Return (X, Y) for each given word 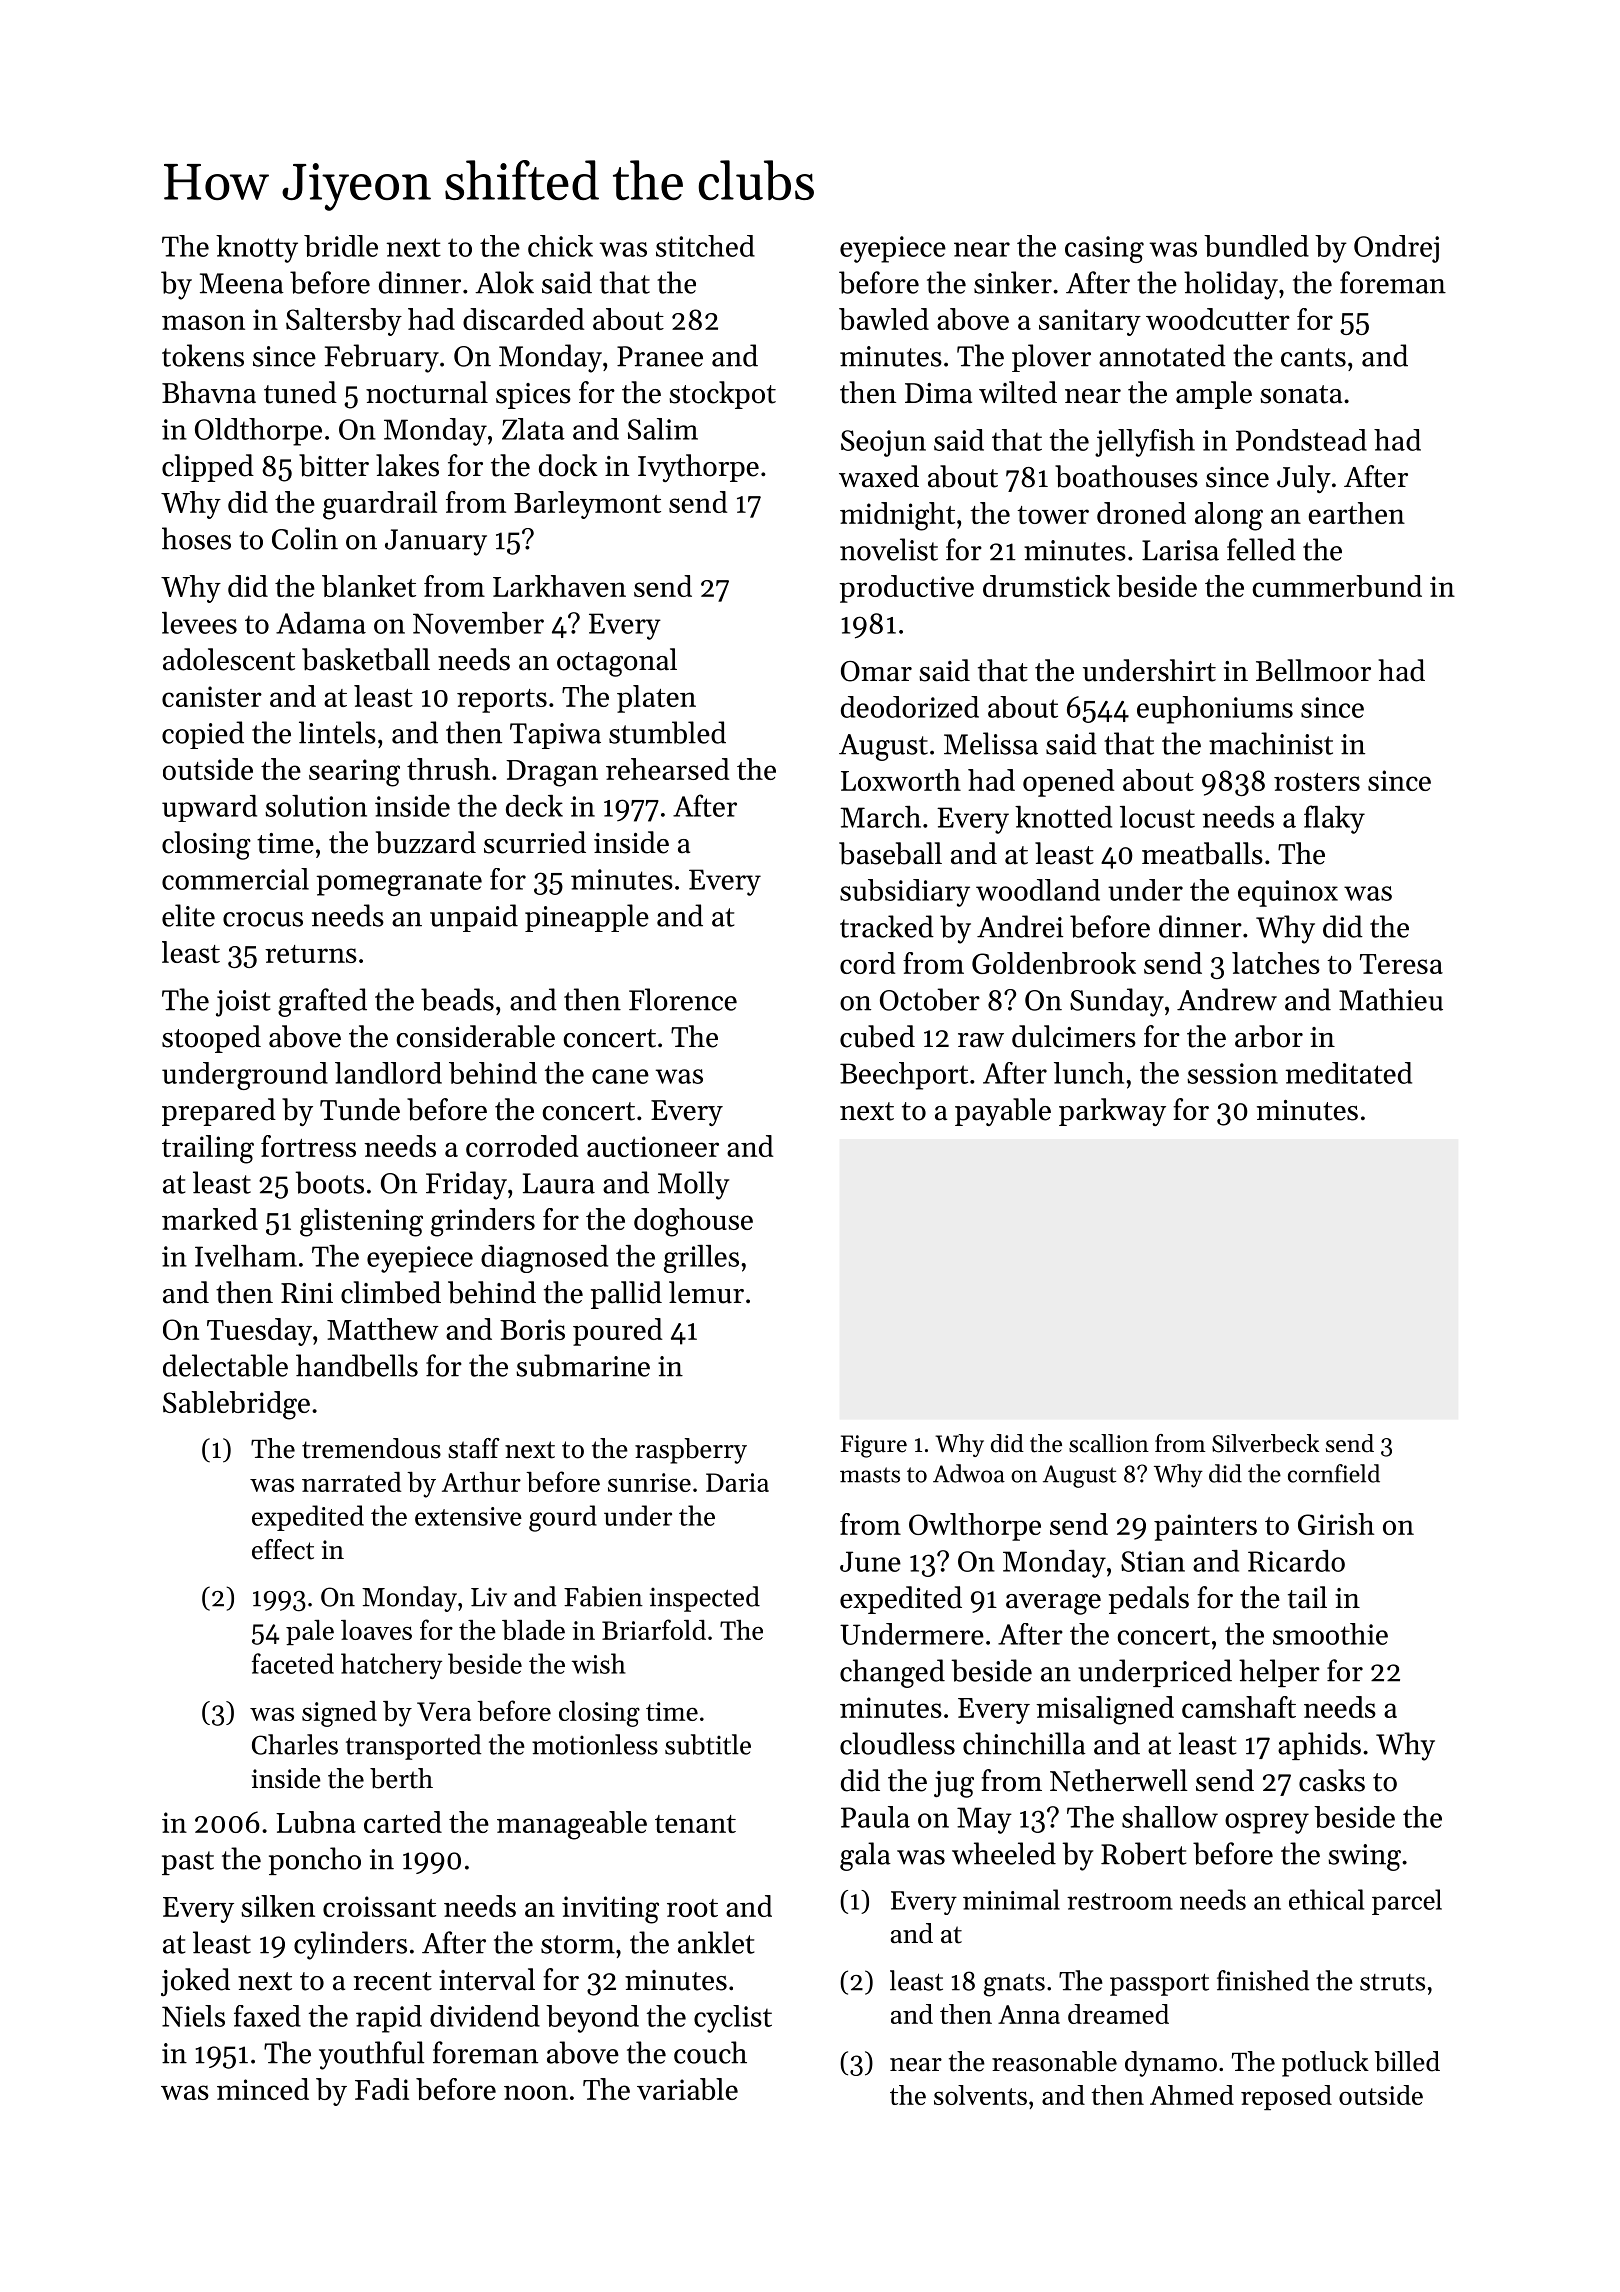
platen (656, 699)
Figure (874, 1446)
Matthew (383, 1329)
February (382, 358)
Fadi (382, 2089)
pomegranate (399, 883)
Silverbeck (1265, 1443)
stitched (705, 246)
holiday (1231, 285)
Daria (737, 1482)
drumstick (1046, 586)
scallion (1109, 1443)
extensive (468, 1516)
